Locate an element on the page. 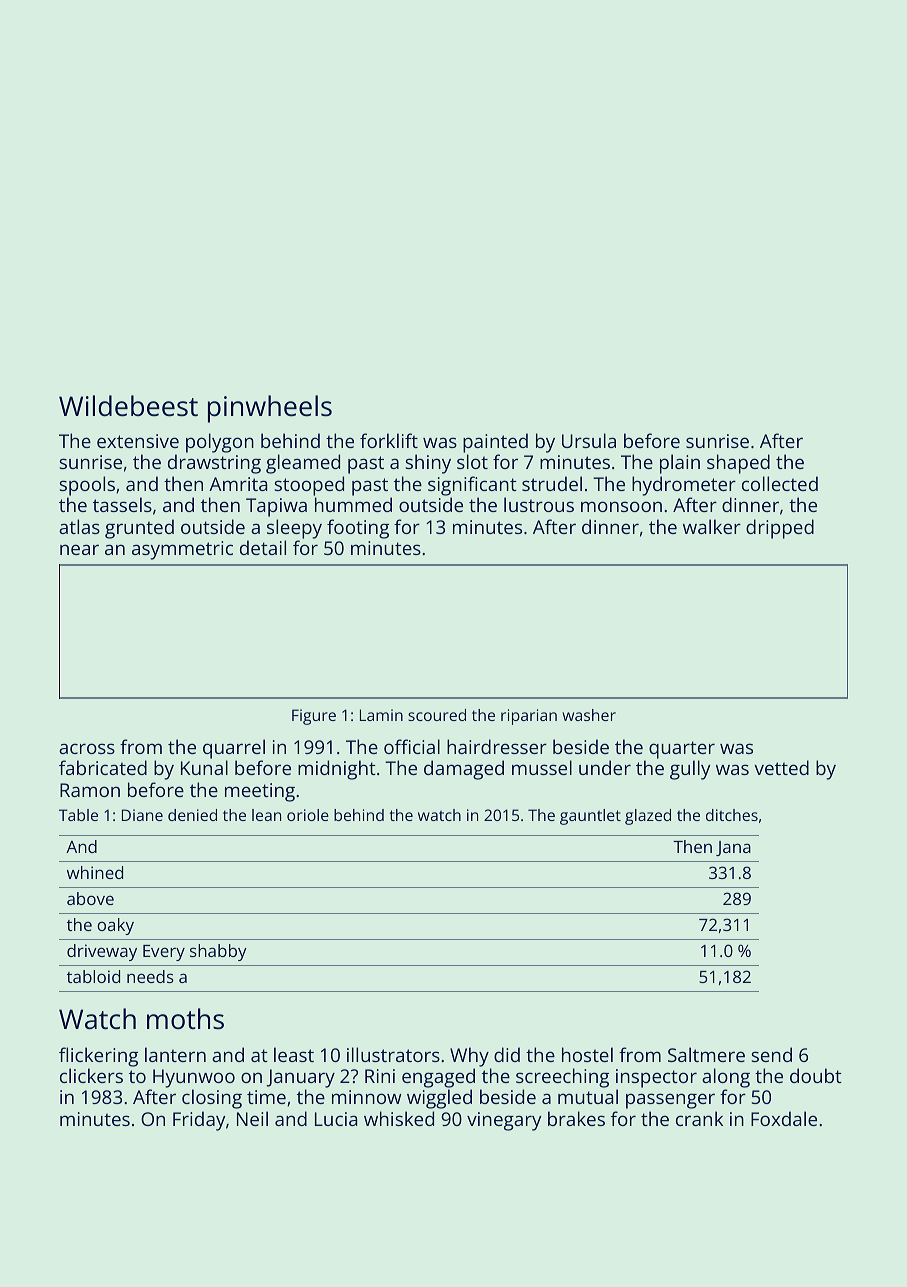 The height and width of the document is (1287, 907). Friday is located at coordinates (199, 1121).
